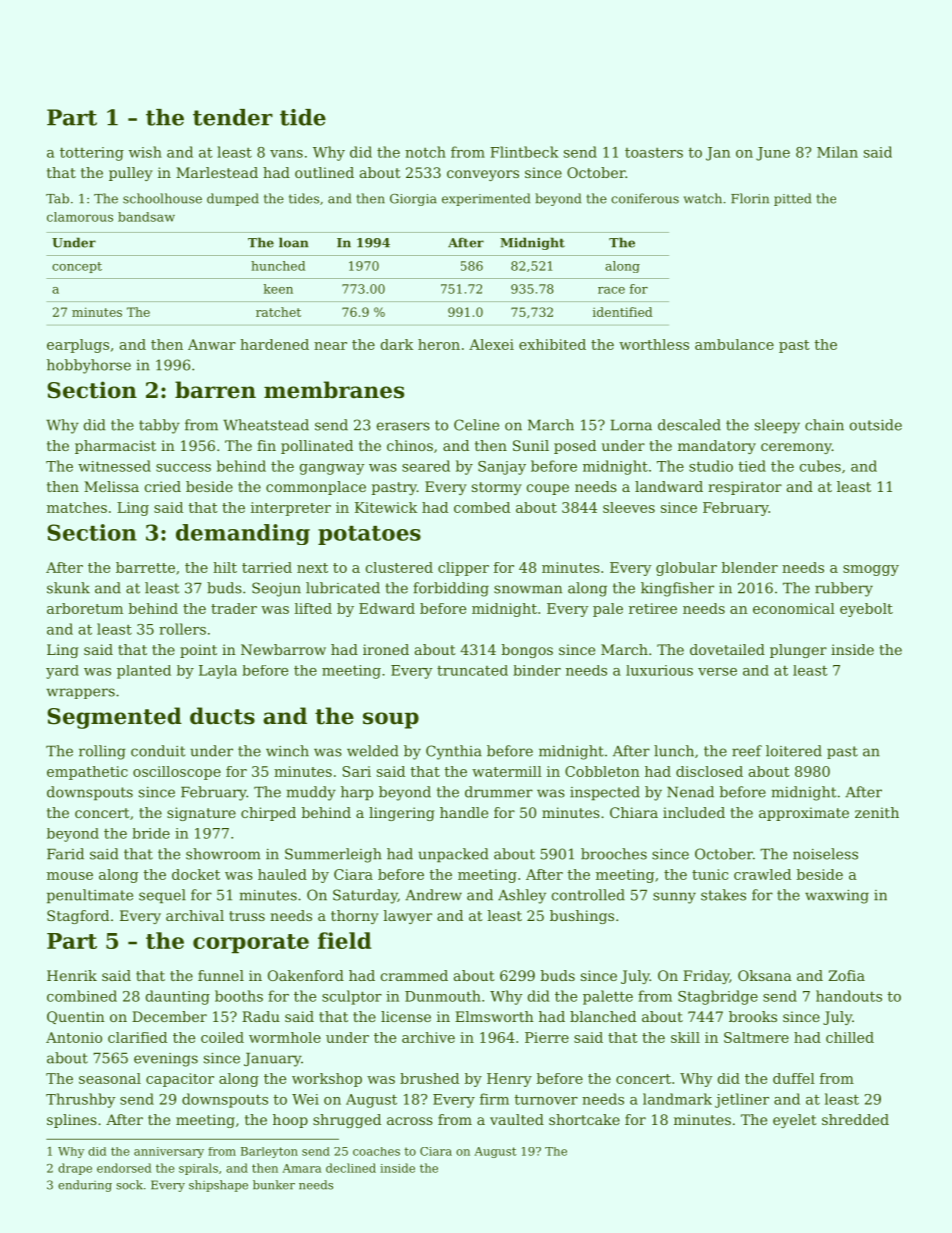 The width and height of the screenshot is (952, 1233). What do you see at coordinates (151, 833) in the screenshot?
I see `bride` at bounding box center [151, 833].
